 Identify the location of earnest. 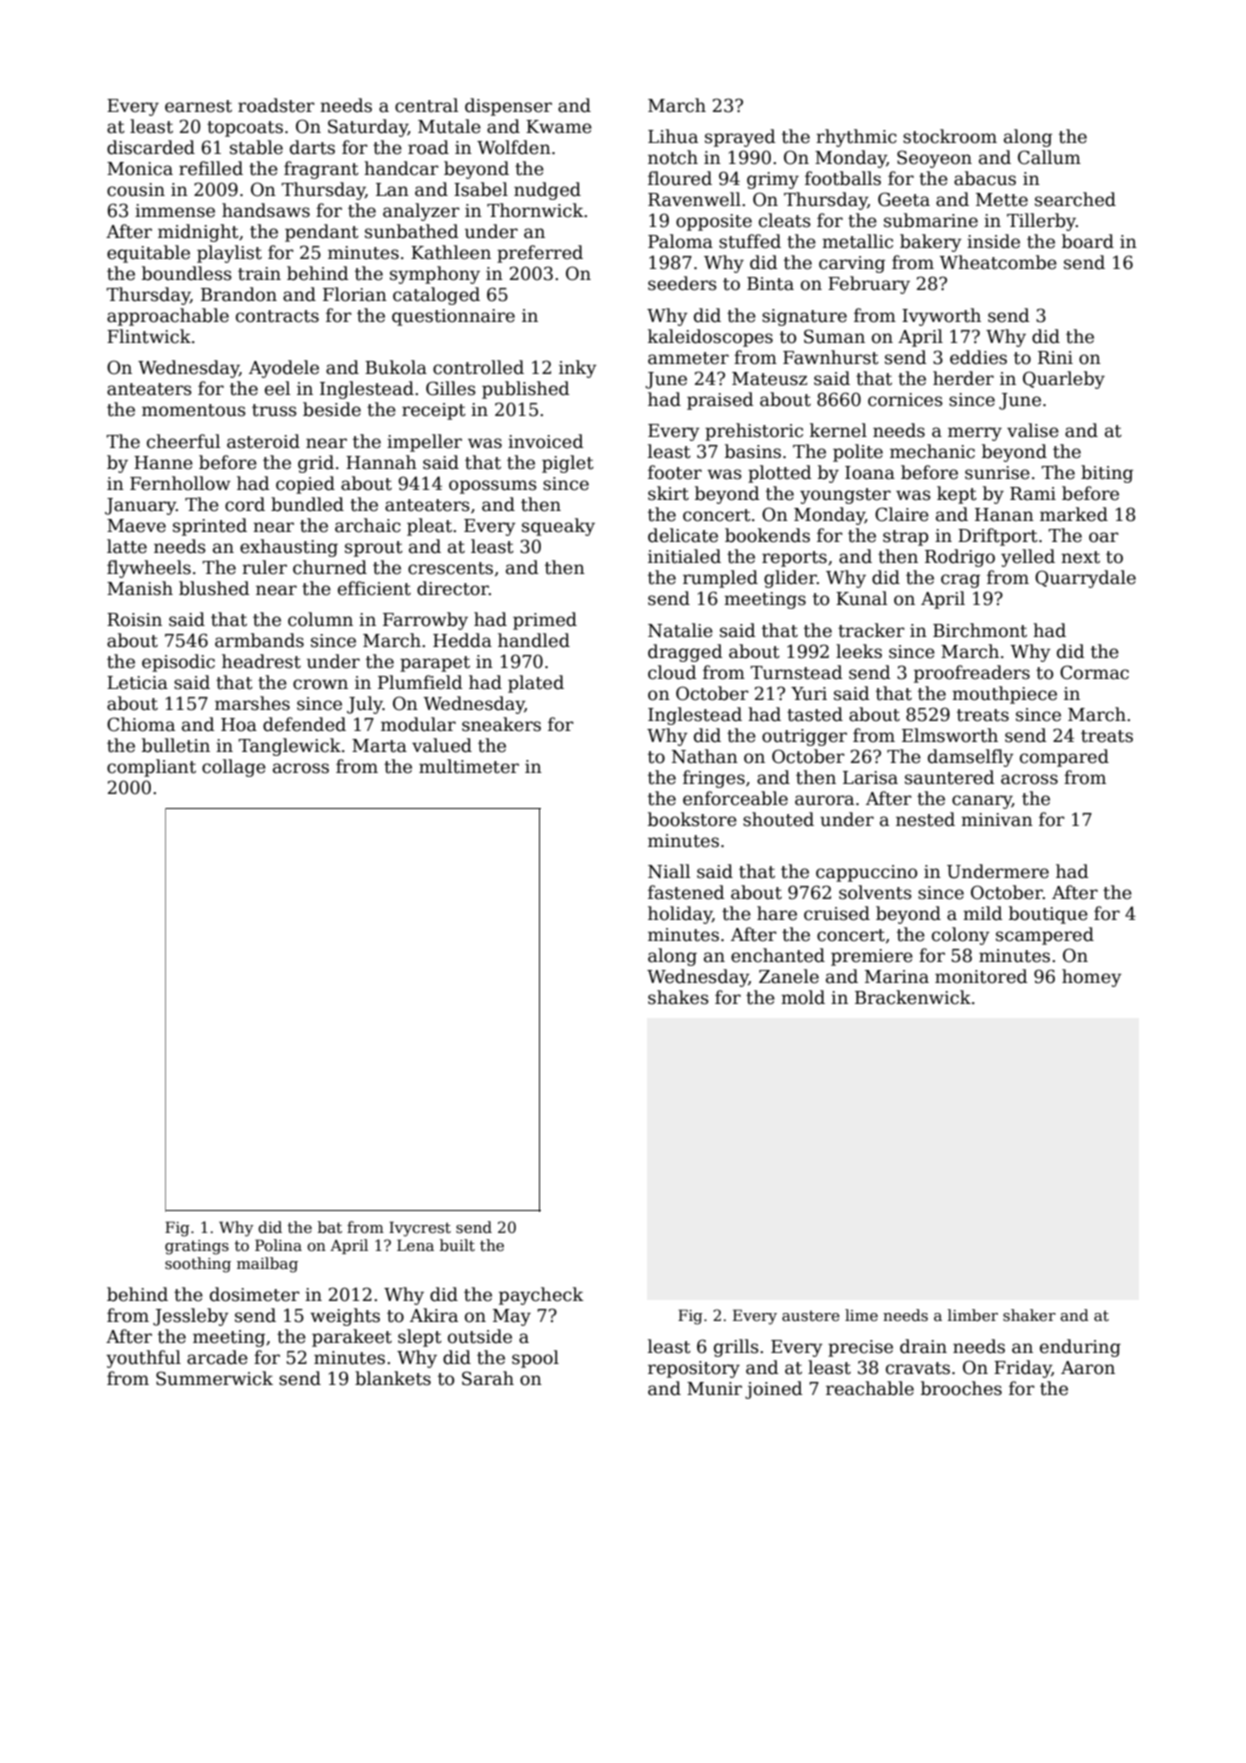
(198, 106).
